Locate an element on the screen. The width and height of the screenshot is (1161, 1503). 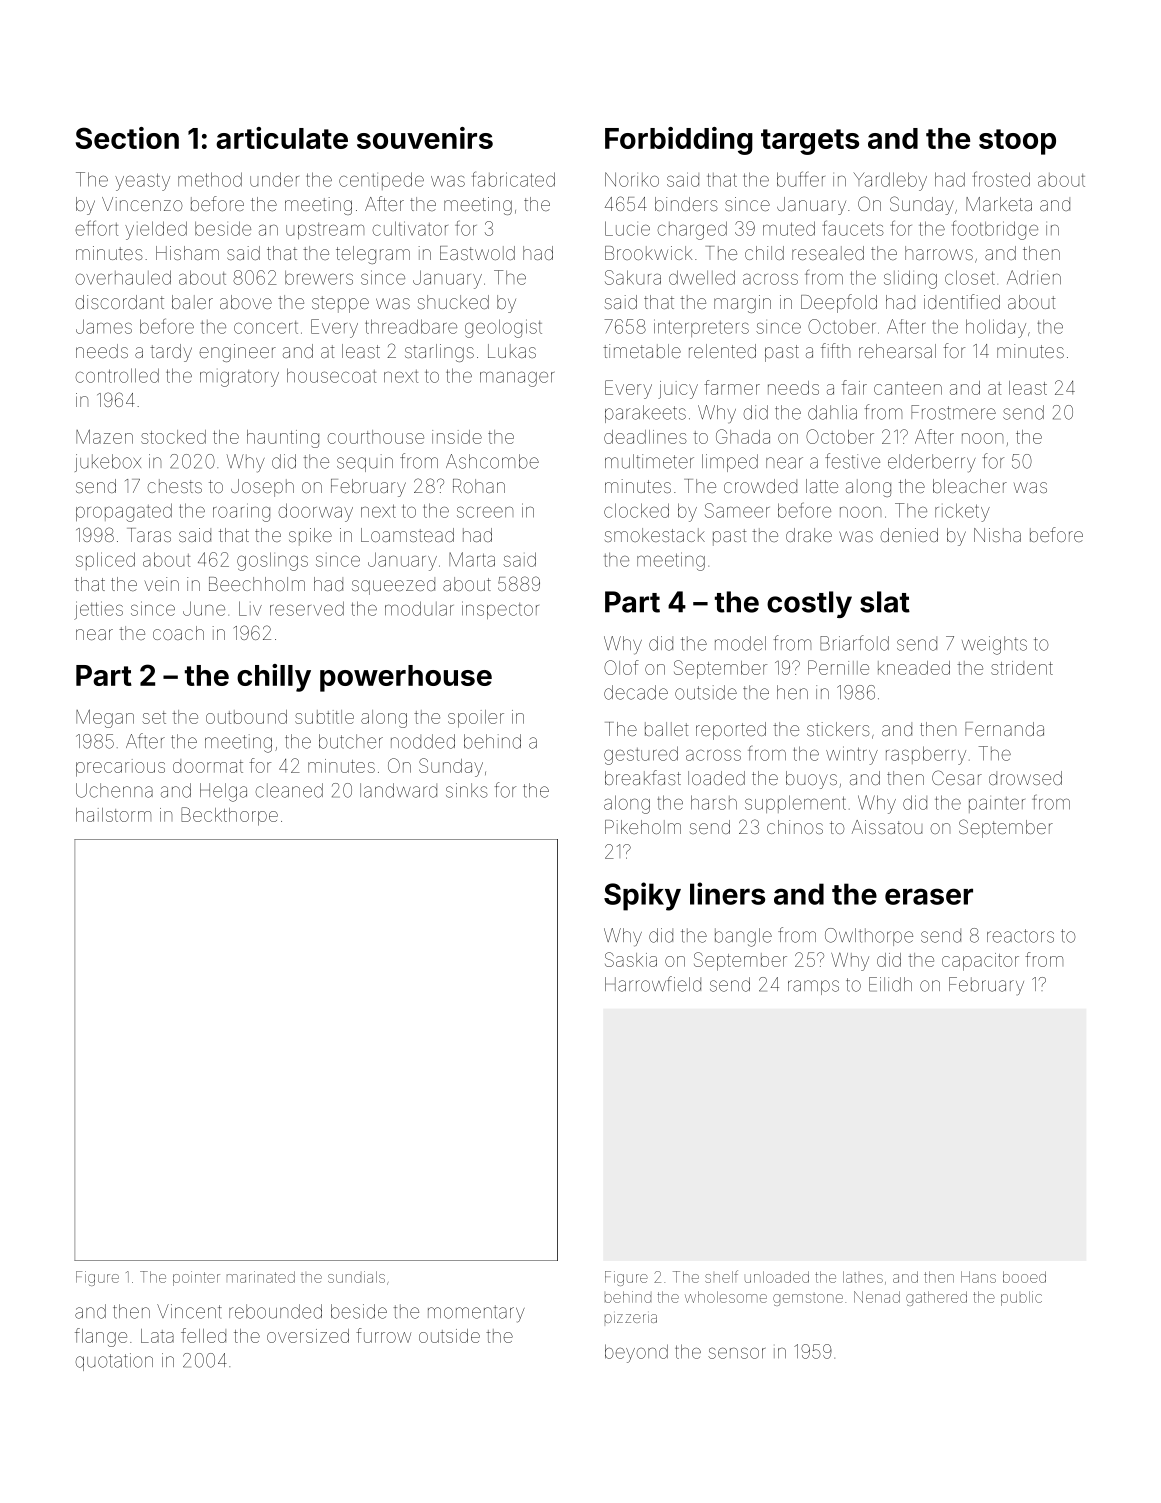
flange is located at coordinates (101, 1337).
